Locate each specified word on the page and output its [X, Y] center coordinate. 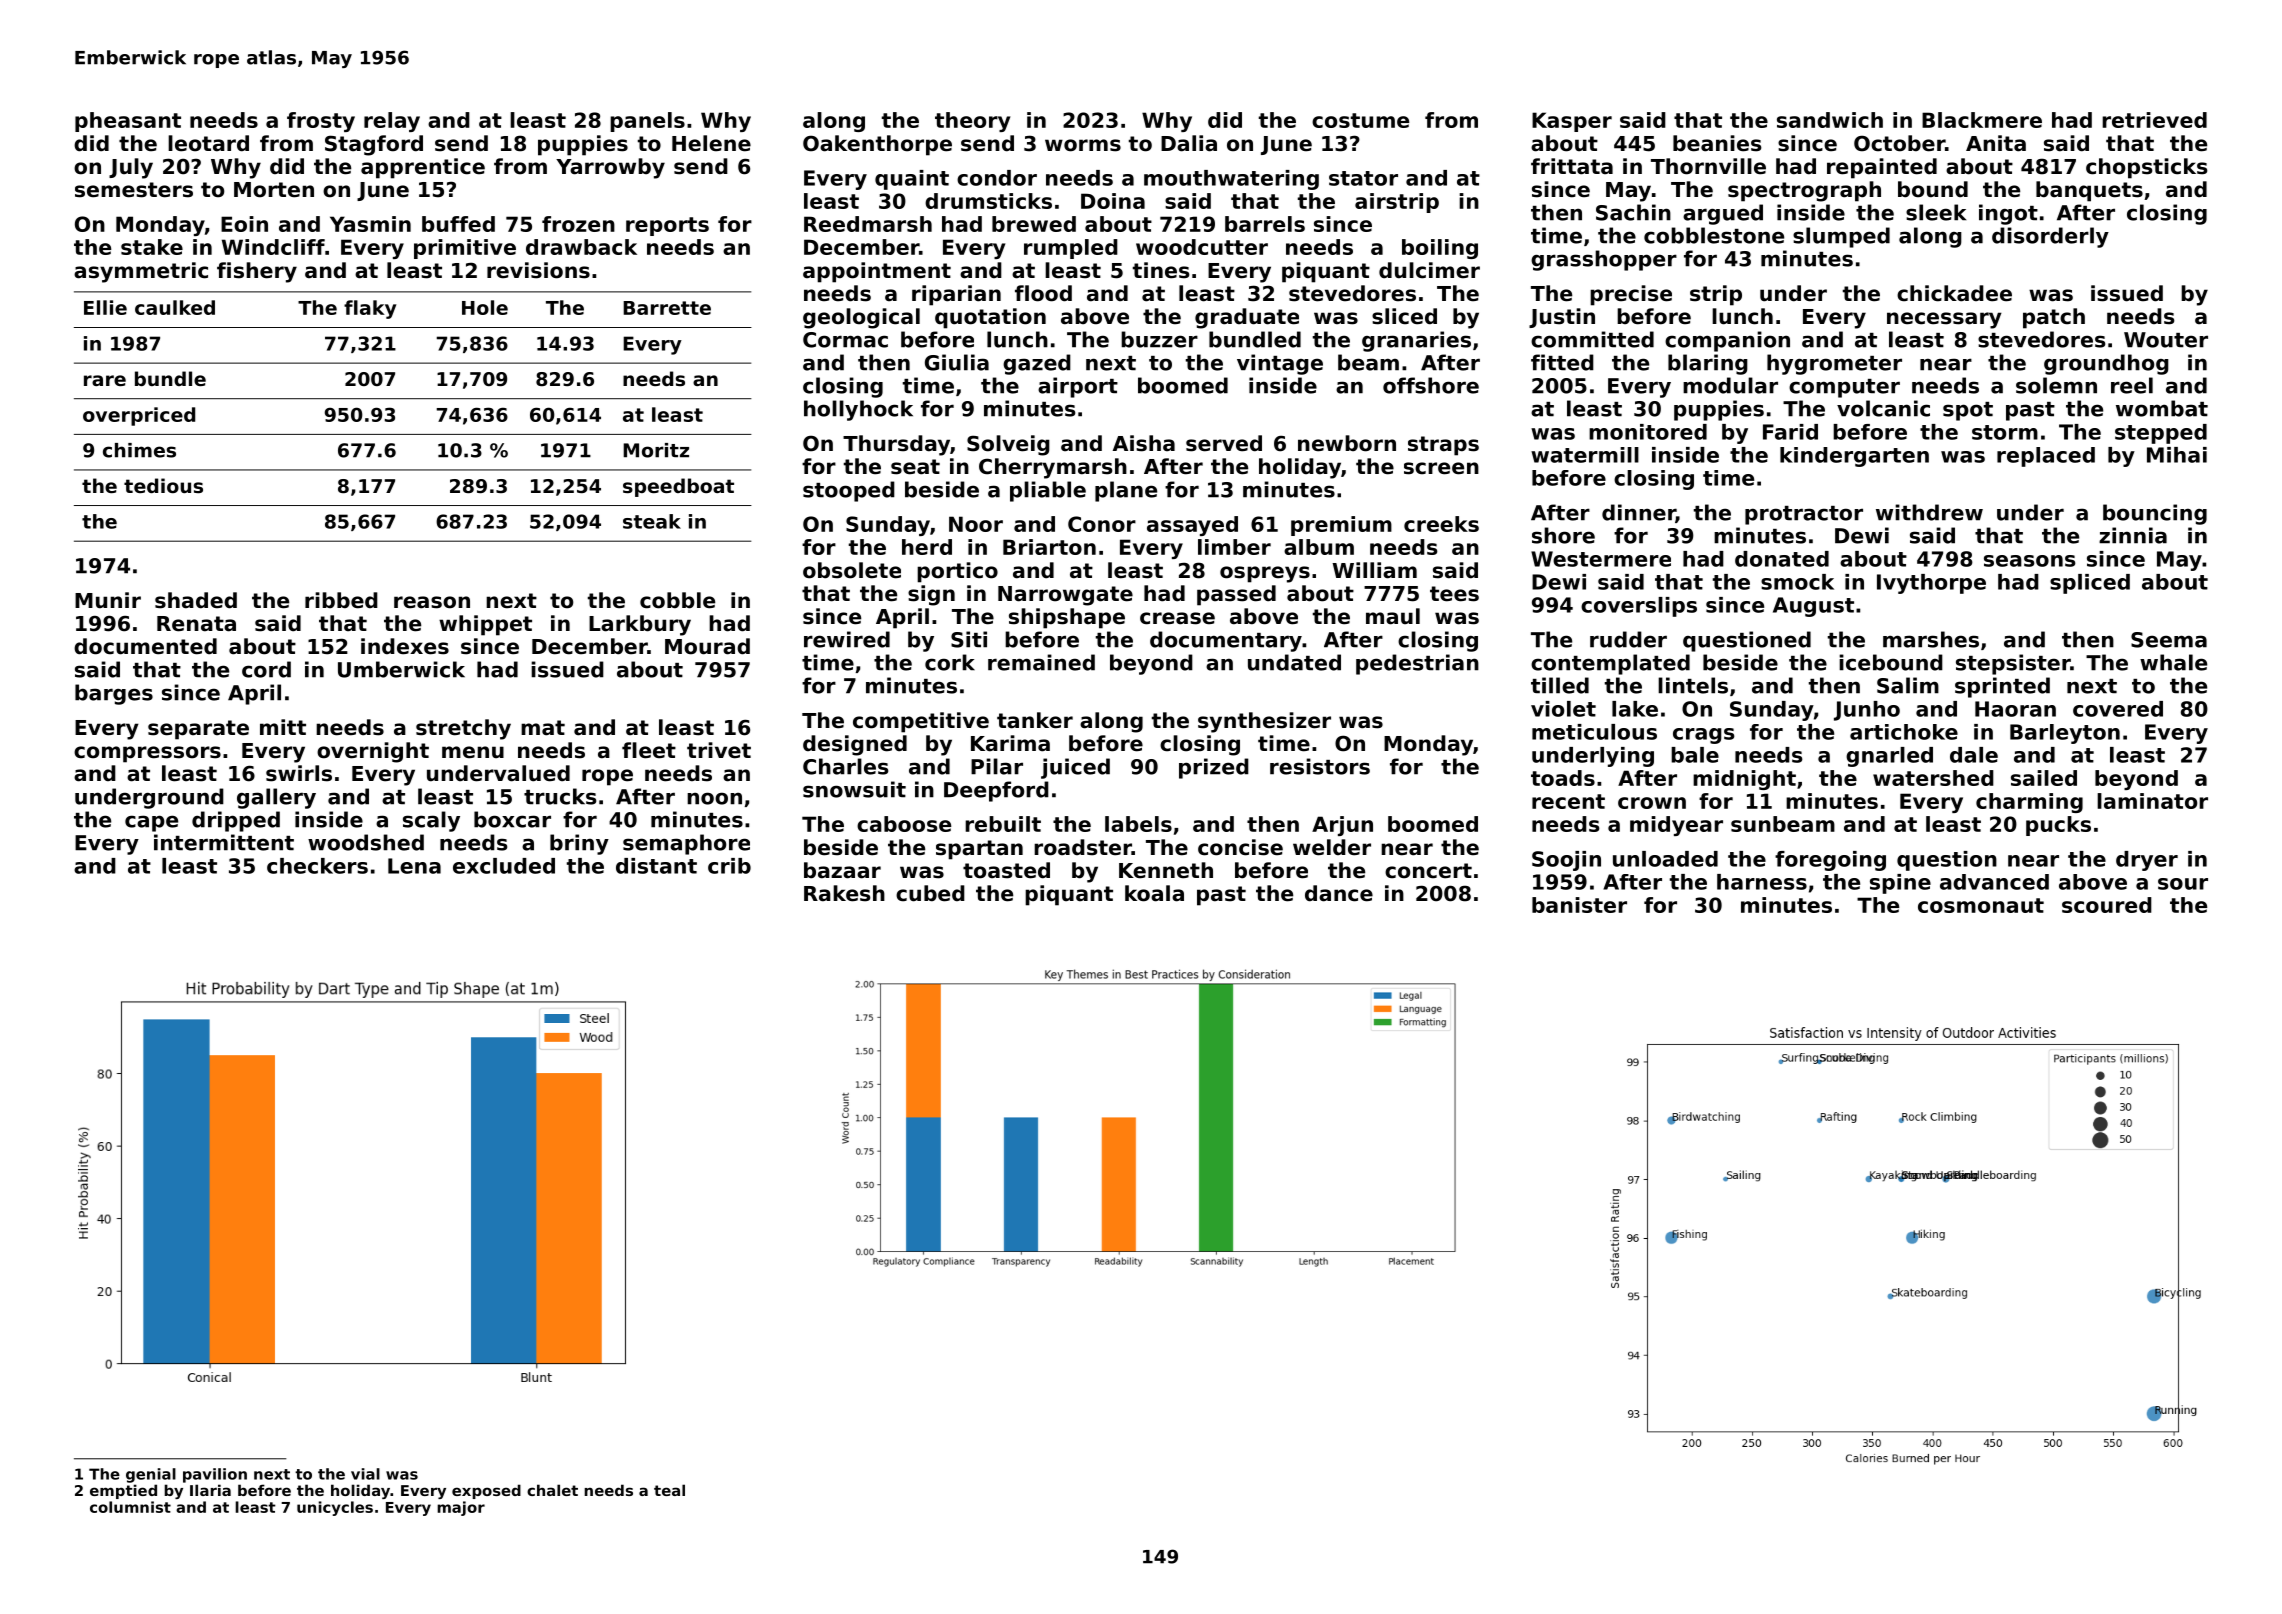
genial [151, 1475]
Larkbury [640, 625]
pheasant [128, 122]
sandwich [1830, 120]
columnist [130, 1507]
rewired [847, 639]
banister [1579, 905]
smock [1797, 582]
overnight [373, 752]
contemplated [1610, 664]
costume [1360, 120]
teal [669, 1490]
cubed [930, 893]
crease [1177, 618]
